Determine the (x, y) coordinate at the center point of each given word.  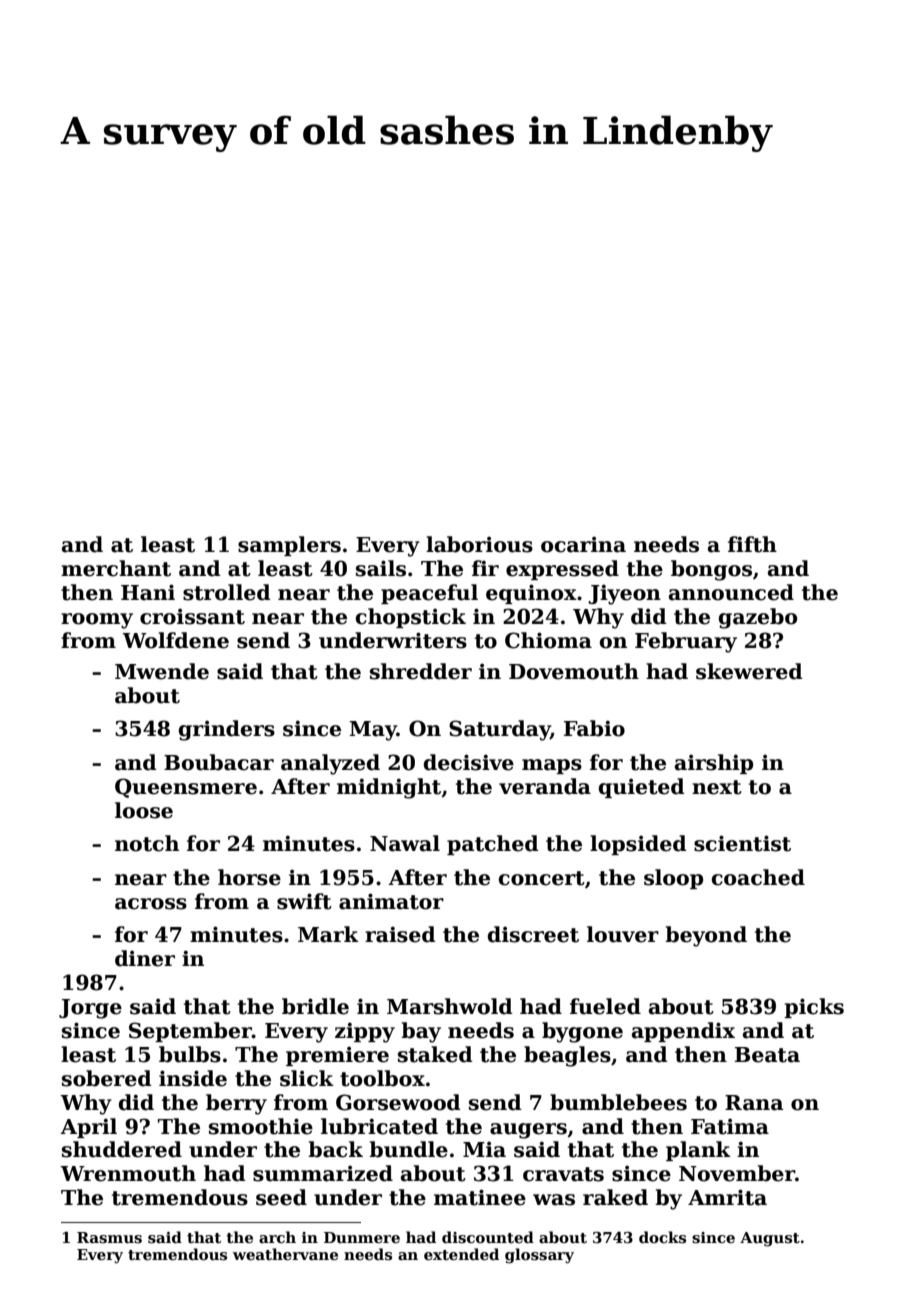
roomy (97, 621)
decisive (469, 762)
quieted (641, 788)
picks (814, 1008)
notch (147, 843)
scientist (742, 843)
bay (421, 1032)
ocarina (583, 544)
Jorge (90, 1009)
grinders (227, 730)
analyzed (330, 764)
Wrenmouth (128, 1173)
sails (381, 568)
